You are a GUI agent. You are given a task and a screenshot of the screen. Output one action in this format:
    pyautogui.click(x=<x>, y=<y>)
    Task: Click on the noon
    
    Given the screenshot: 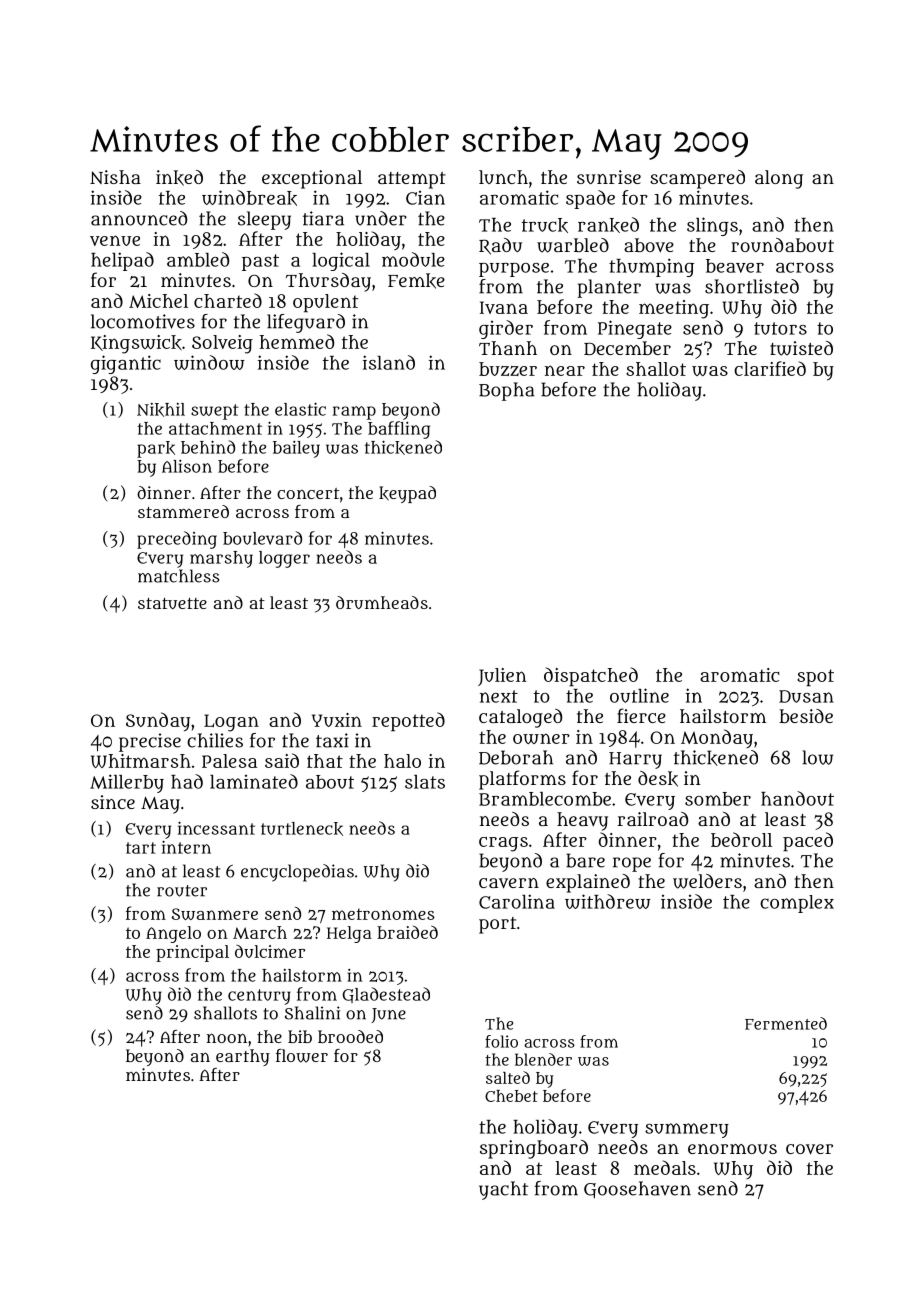 What is the action you would take?
    pyautogui.click(x=226, y=1038)
